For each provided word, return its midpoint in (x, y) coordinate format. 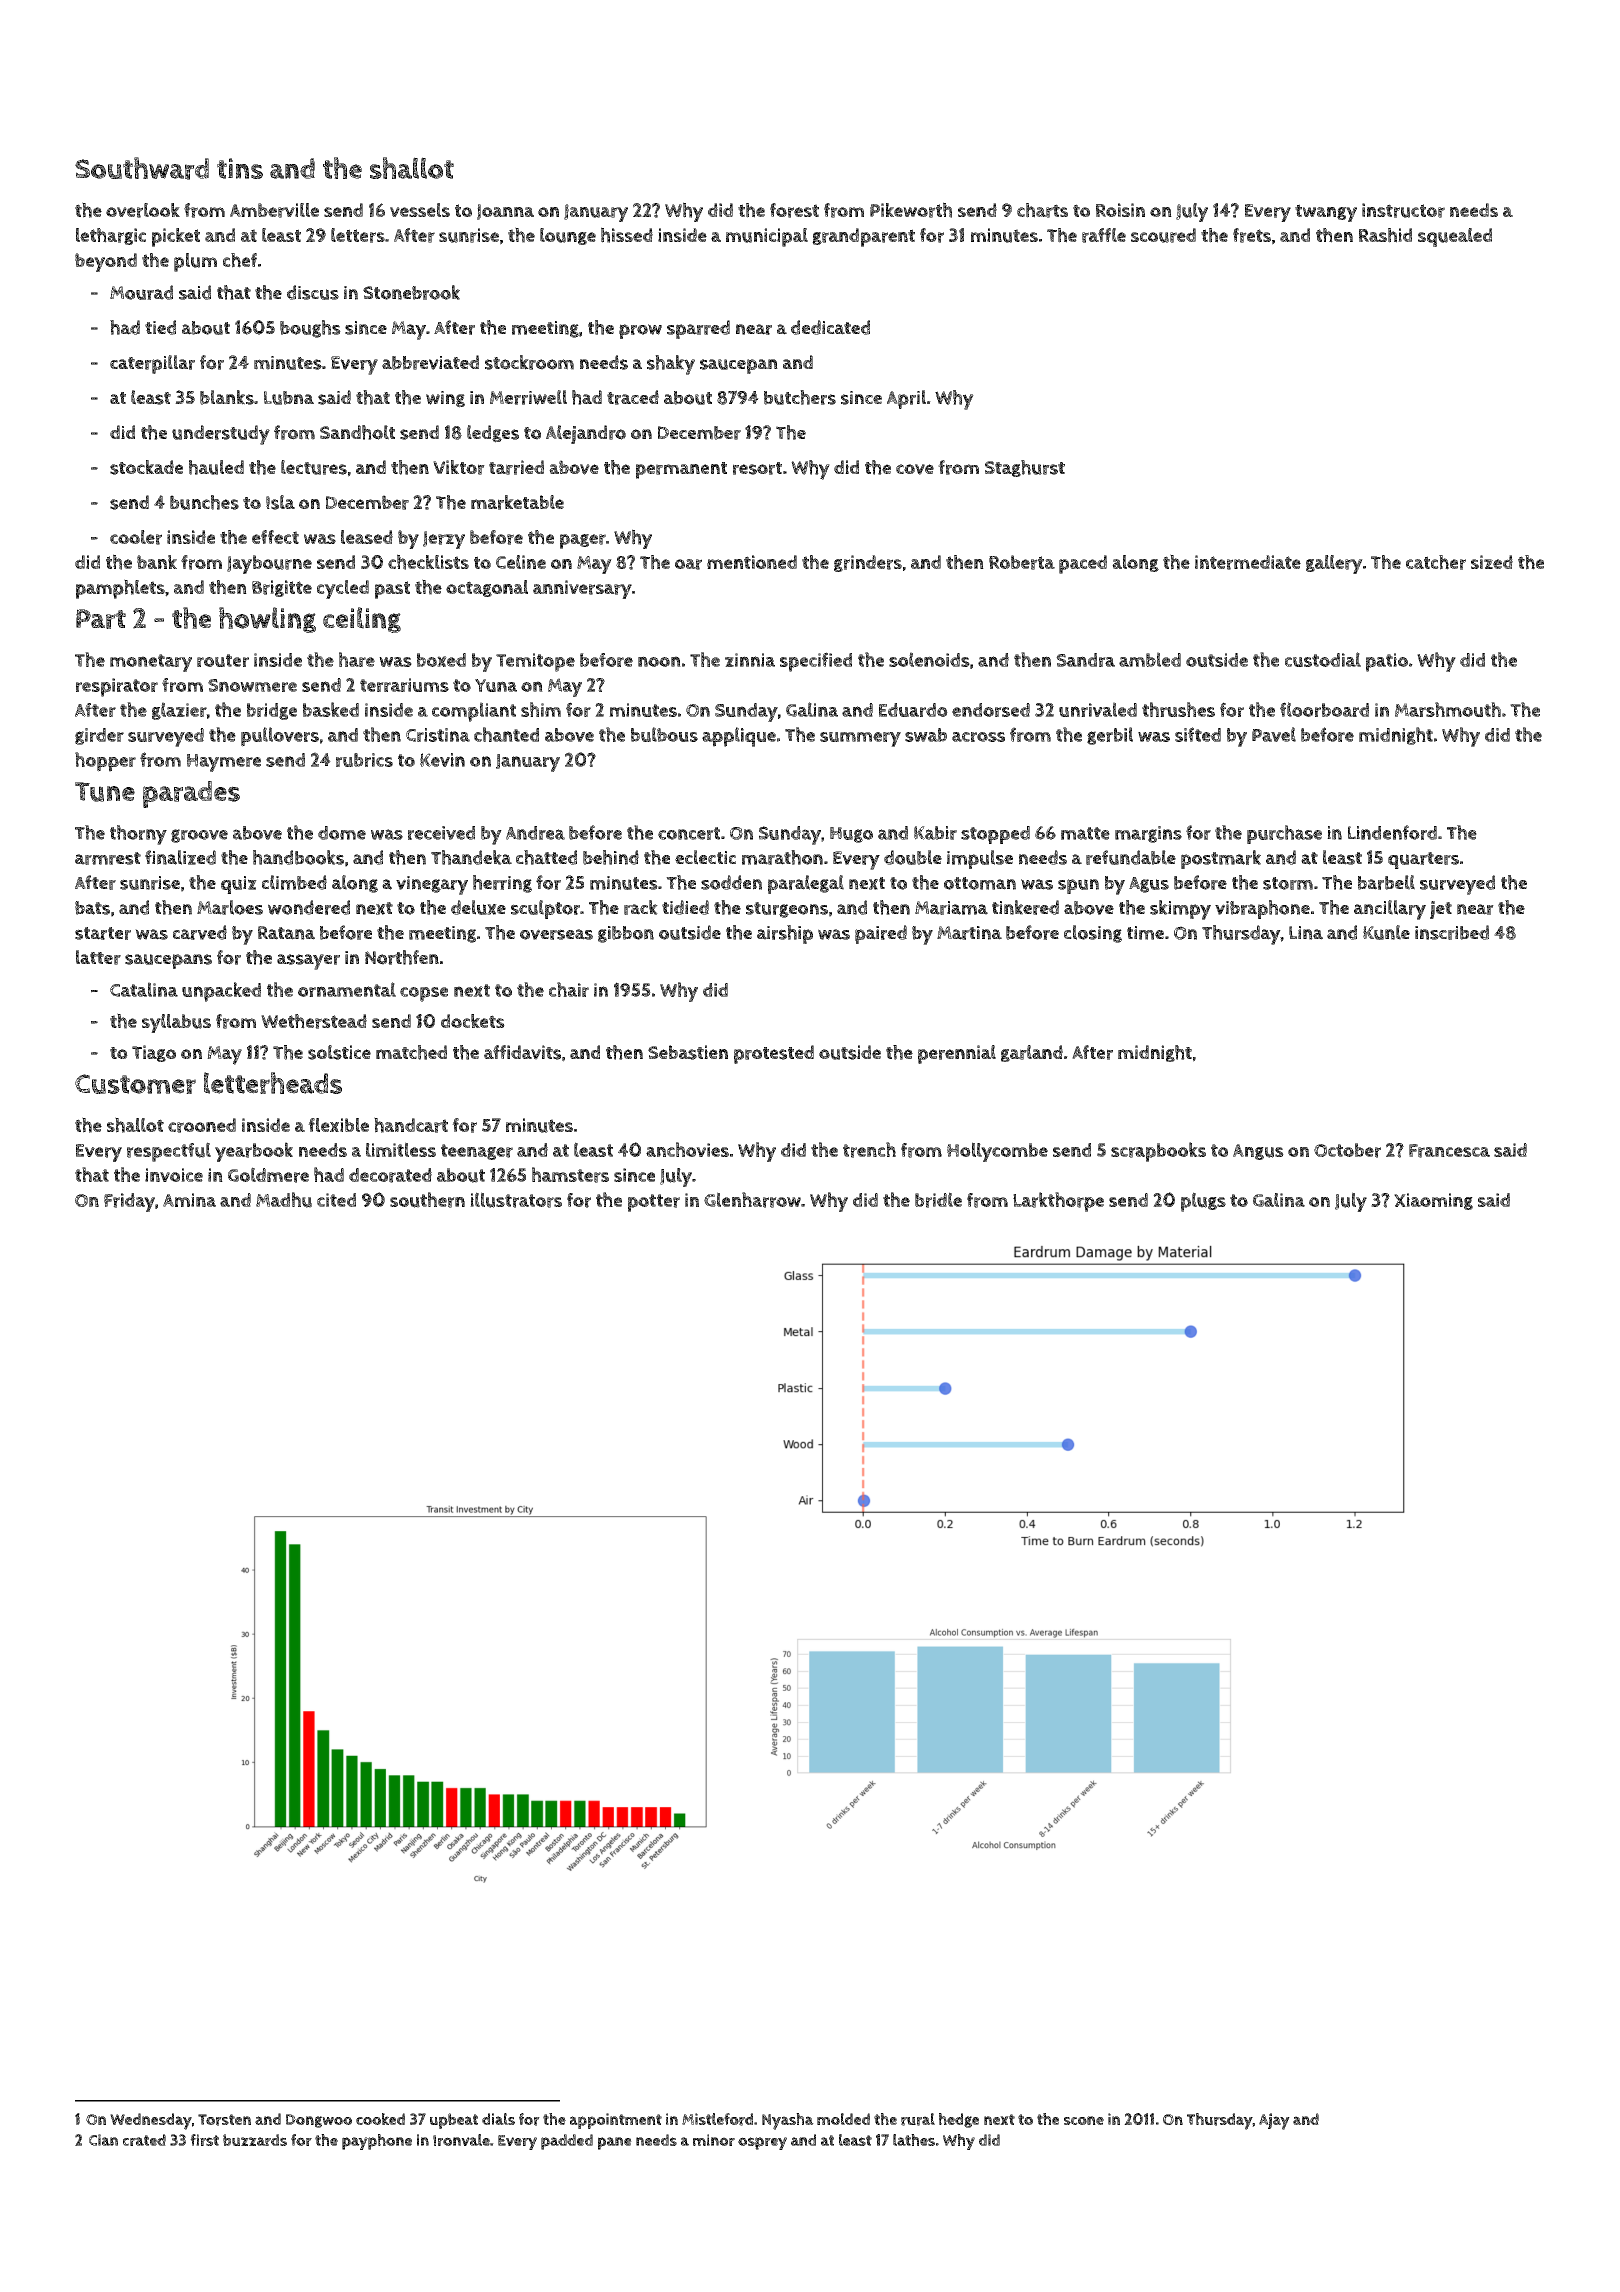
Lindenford (1392, 832)
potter (654, 1203)
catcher (1436, 562)
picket (176, 237)
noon (659, 661)
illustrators (516, 1200)
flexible (338, 1125)
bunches (204, 502)
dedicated (830, 327)
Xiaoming (1433, 1201)
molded (843, 2119)
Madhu (284, 1200)
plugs (1203, 1202)
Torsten (224, 2120)
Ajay (1274, 2121)
